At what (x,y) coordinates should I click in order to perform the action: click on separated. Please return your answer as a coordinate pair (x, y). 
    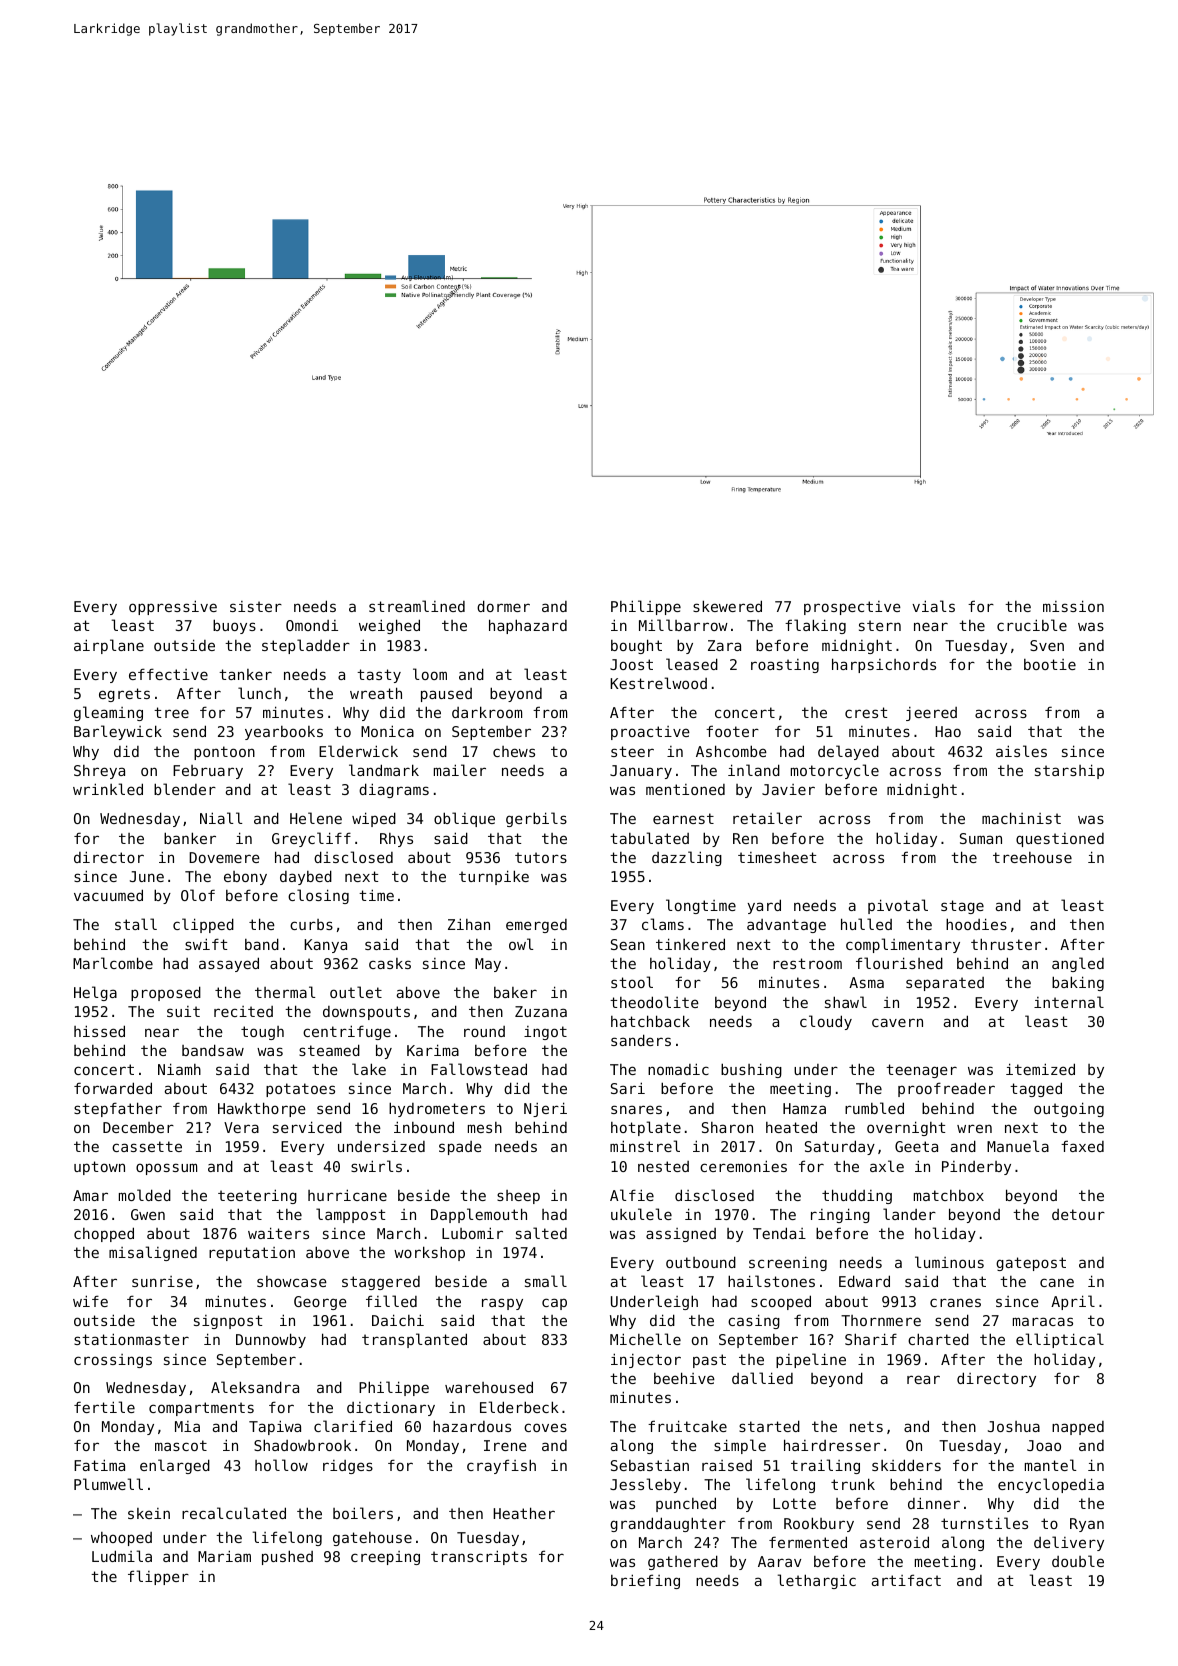
    Looking at the image, I should click on (945, 984).
